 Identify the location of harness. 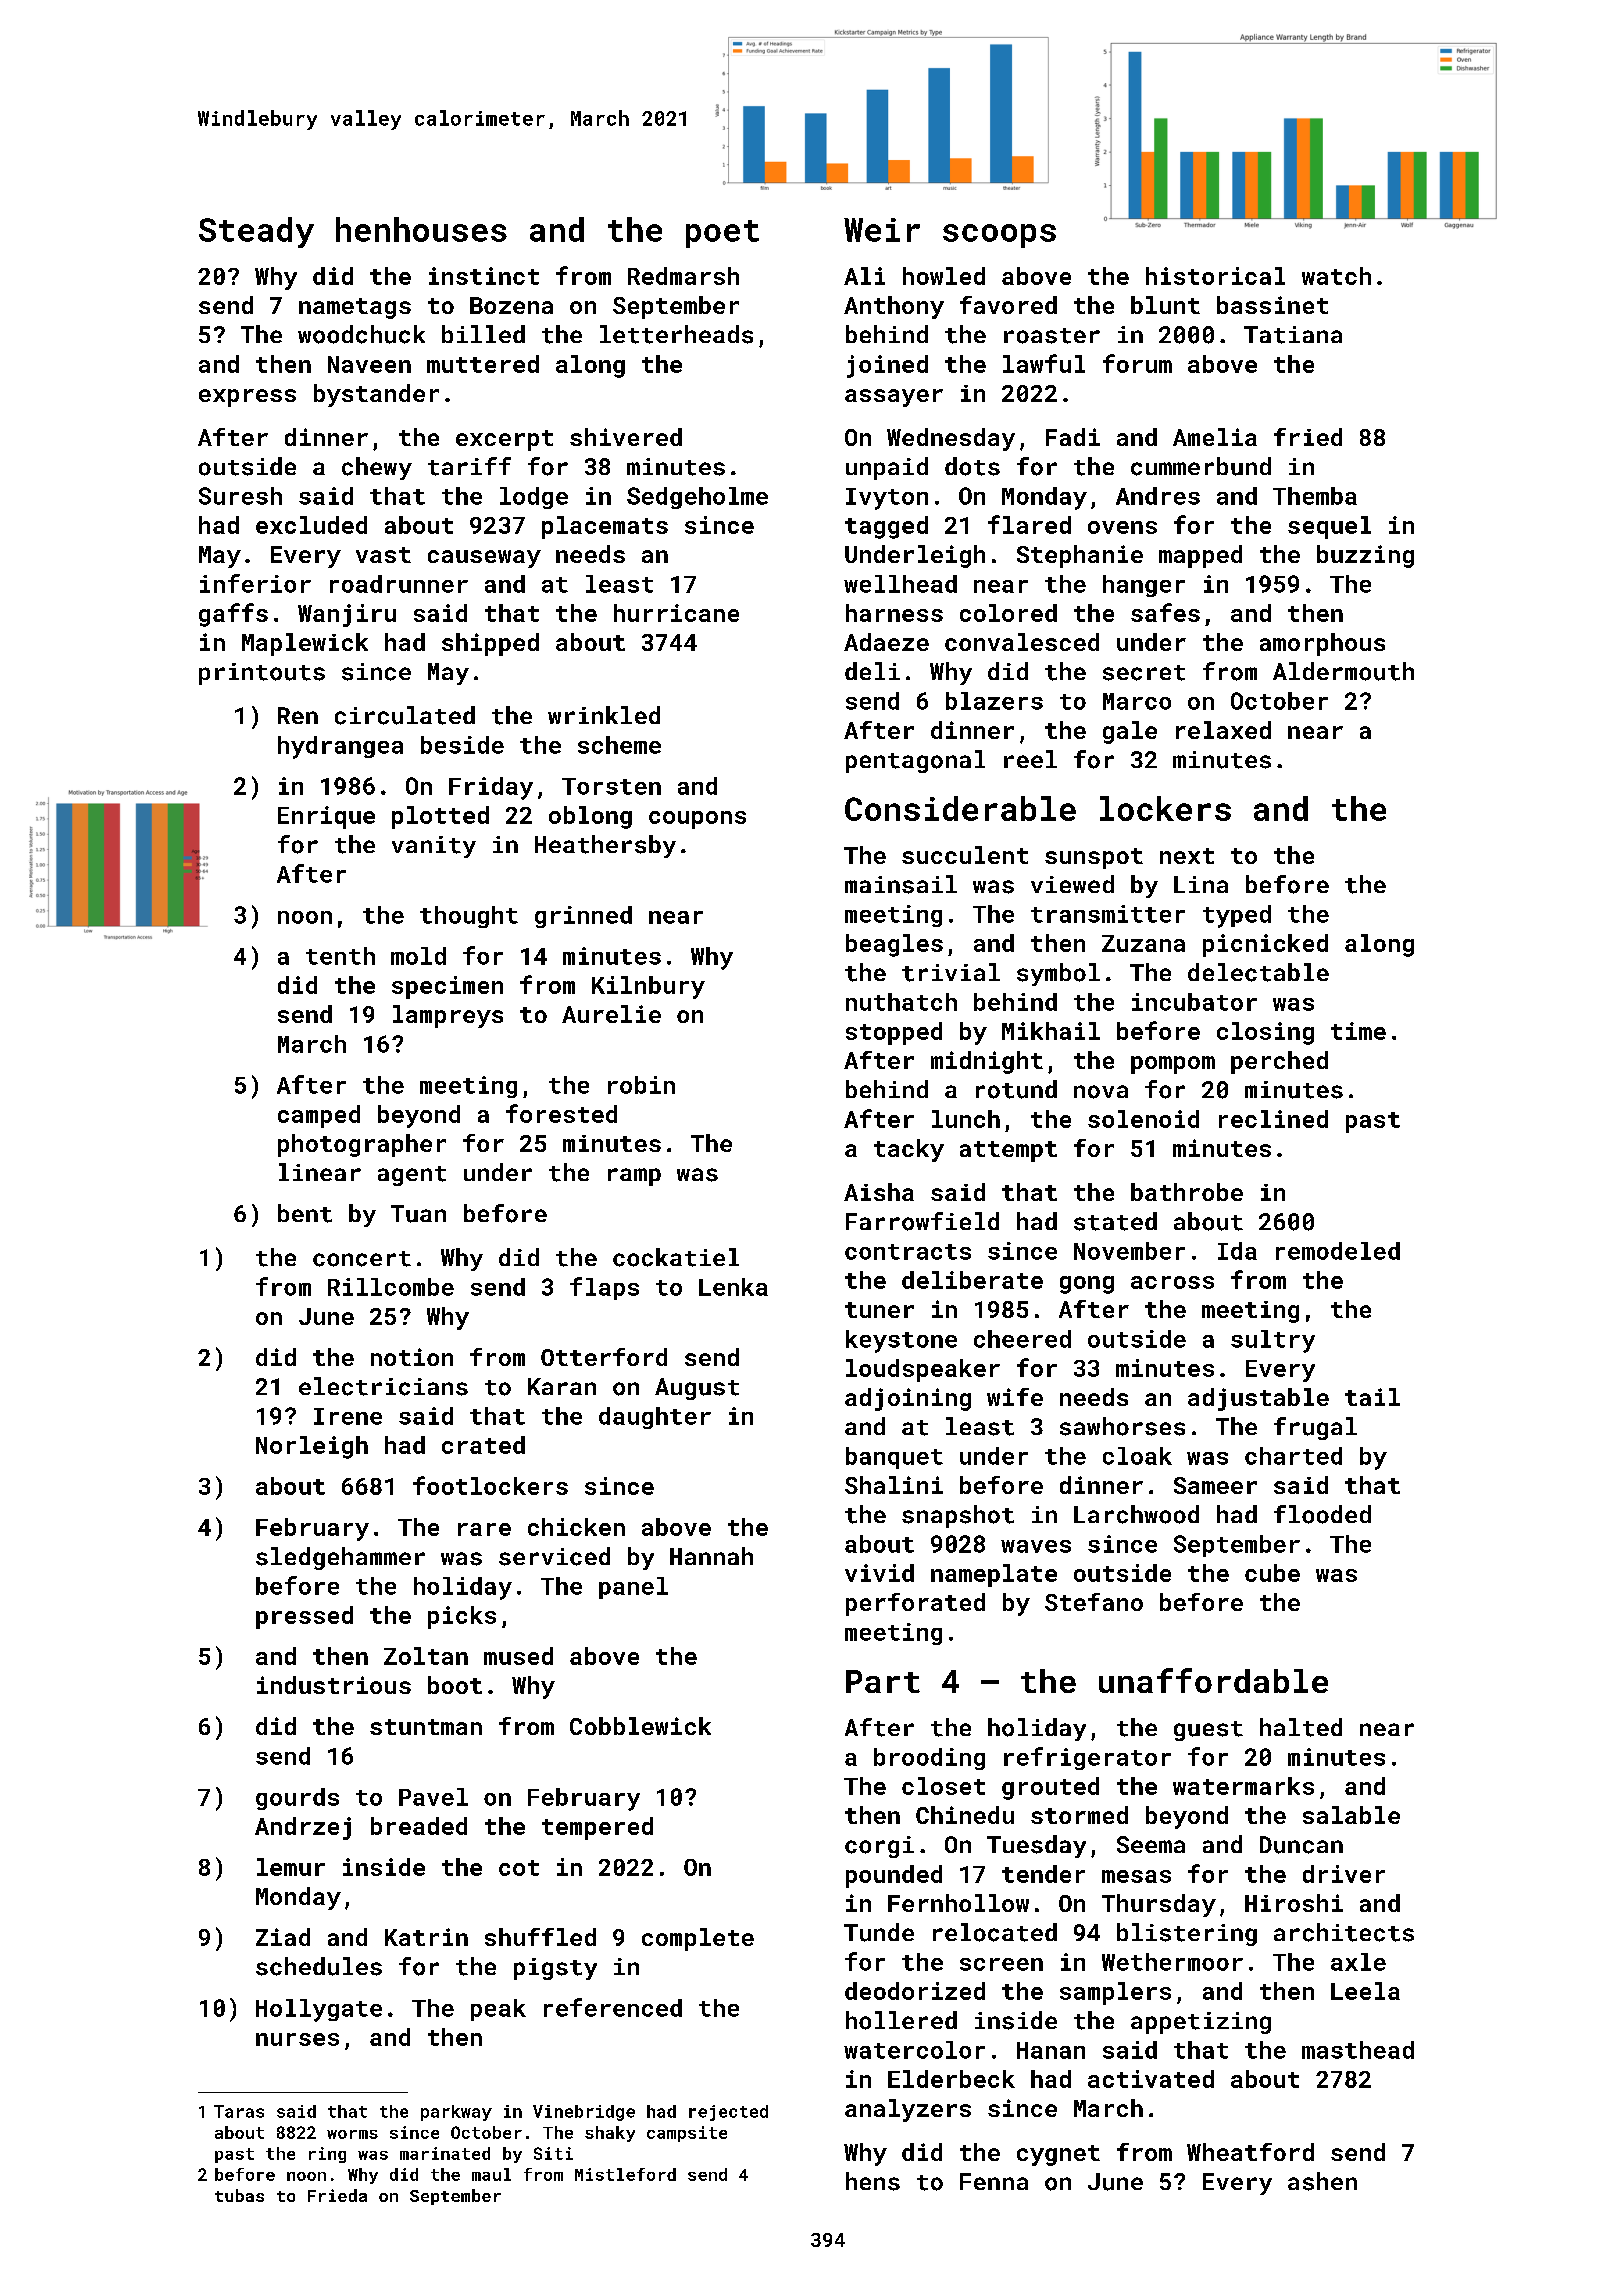
(894, 613).
